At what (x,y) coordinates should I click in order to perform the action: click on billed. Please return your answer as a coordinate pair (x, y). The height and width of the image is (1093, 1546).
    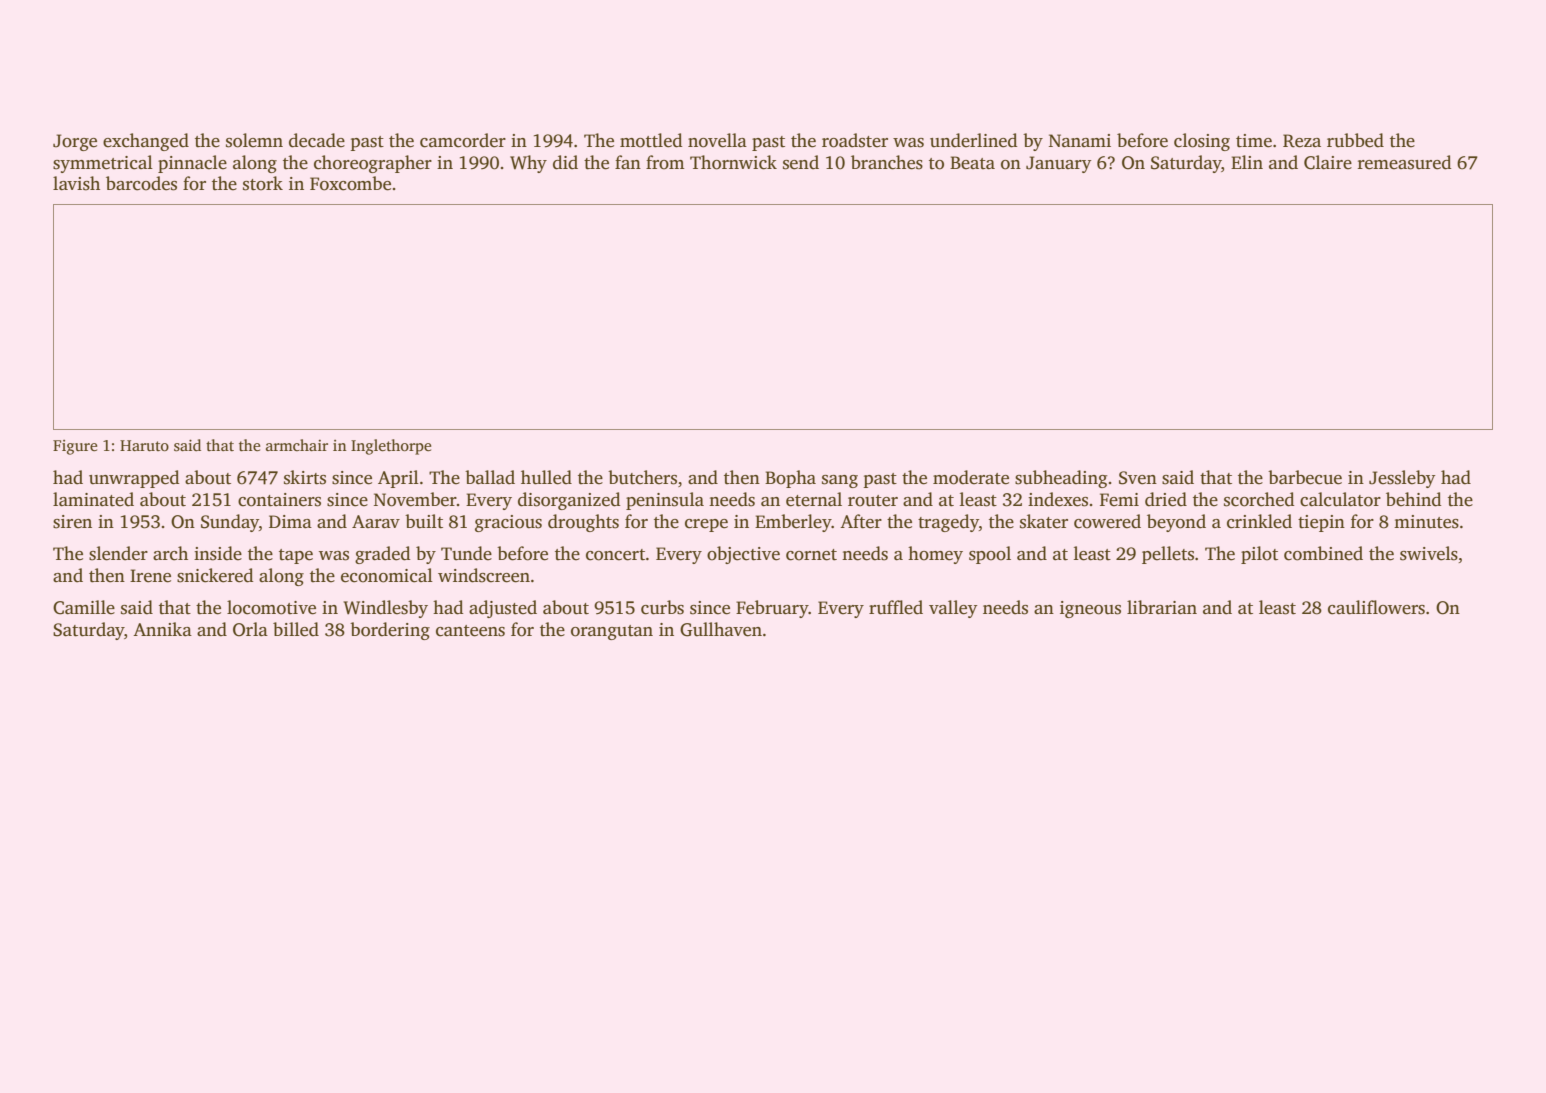
    Looking at the image, I should click on (296, 629).
